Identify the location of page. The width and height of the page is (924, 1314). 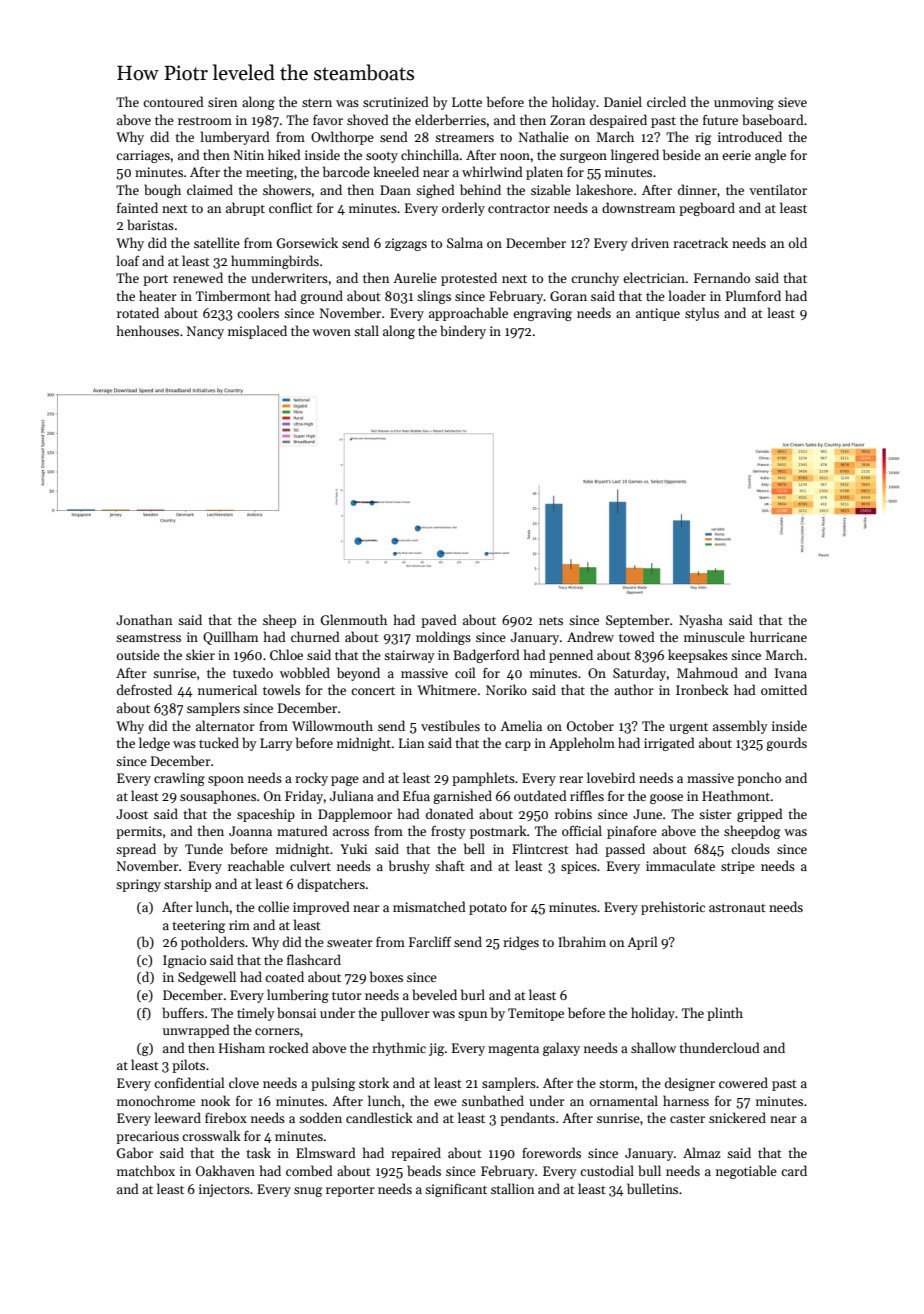
(345, 781).
